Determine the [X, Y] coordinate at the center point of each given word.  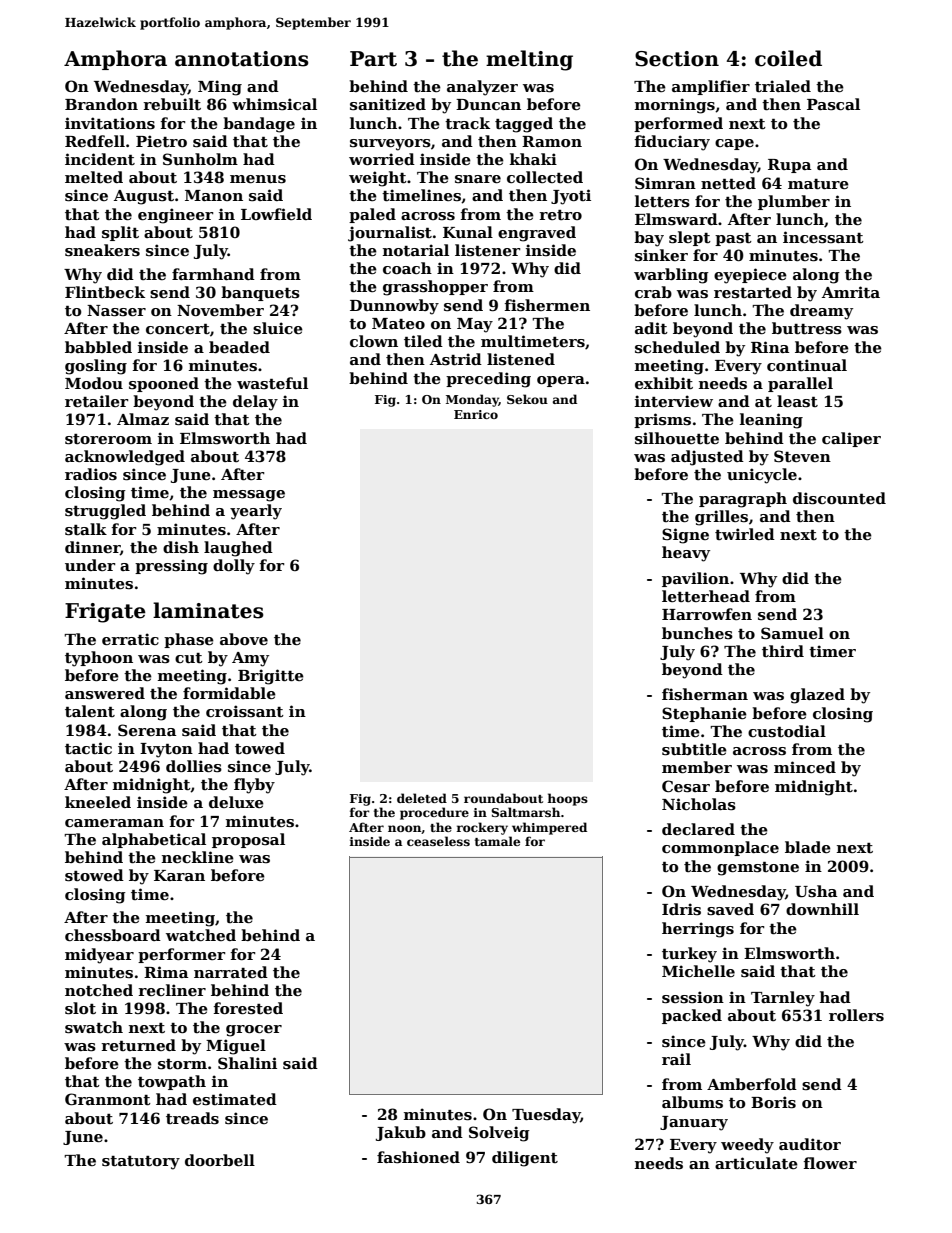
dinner [92, 548]
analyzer [482, 88]
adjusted [707, 458]
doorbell [220, 1160]
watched [201, 935]
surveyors [390, 145]
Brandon [101, 104]
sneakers [102, 250]
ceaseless [438, 841]
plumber [794, 202]
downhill [822, 909]
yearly [256, 512]
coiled [788, 58]
